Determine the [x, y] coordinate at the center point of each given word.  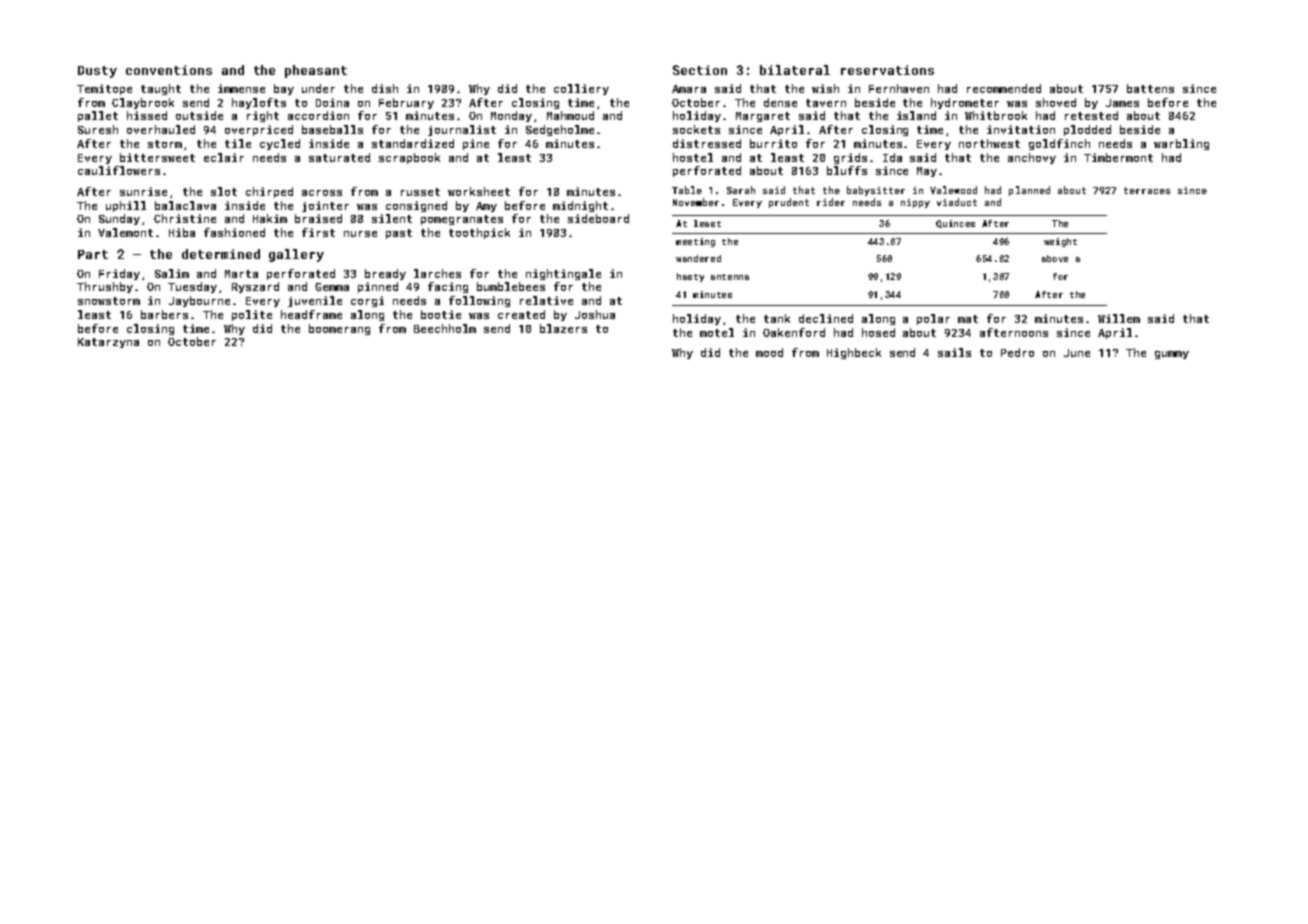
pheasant [316, 71]
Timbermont [1118, 157]
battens [1150, 88]
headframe [311, 314]
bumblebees [511, 286]
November [696, 202]
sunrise [143, 191]
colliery [581, 89]
